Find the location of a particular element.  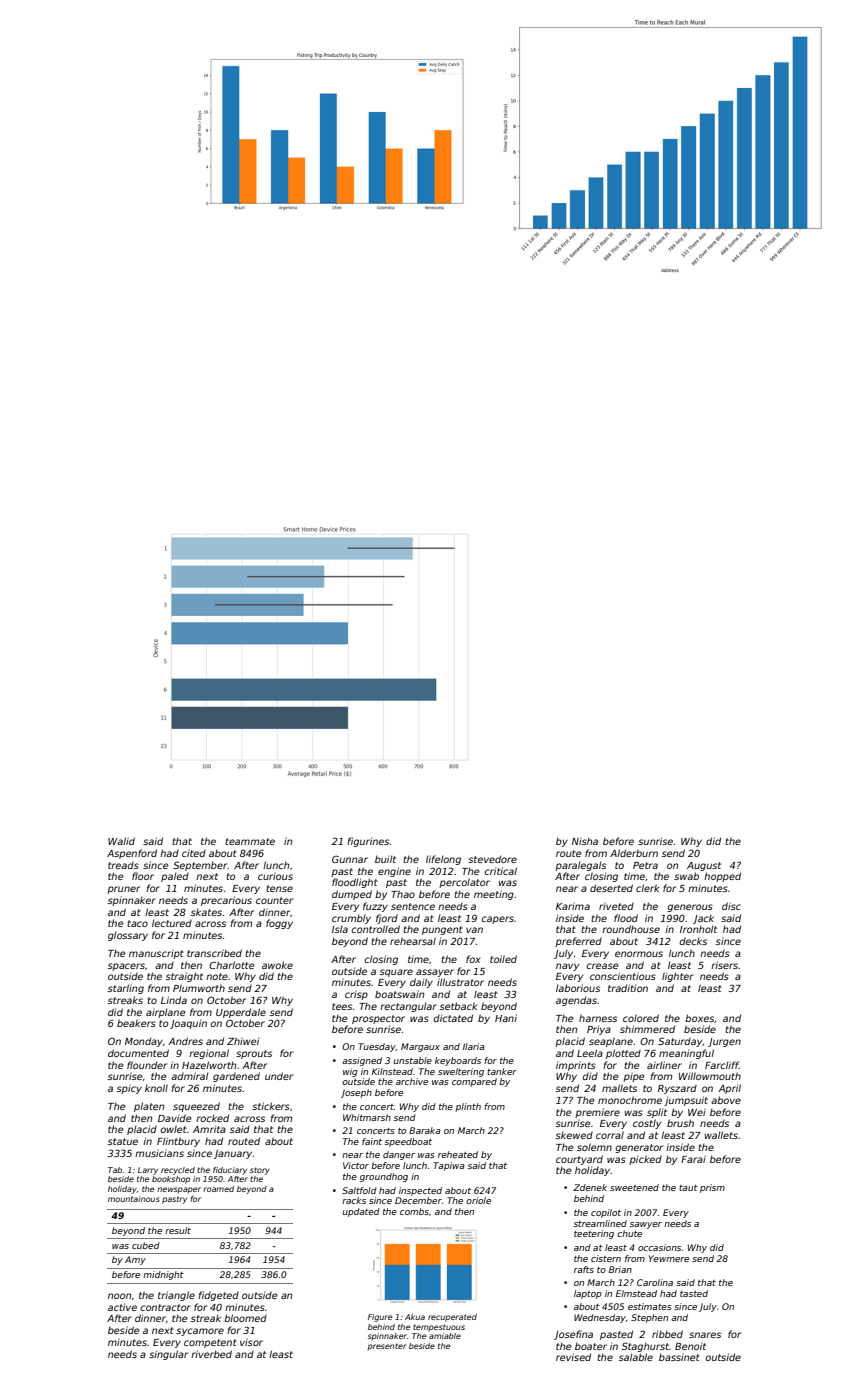

figurines is located at coordinates (368, 842).
